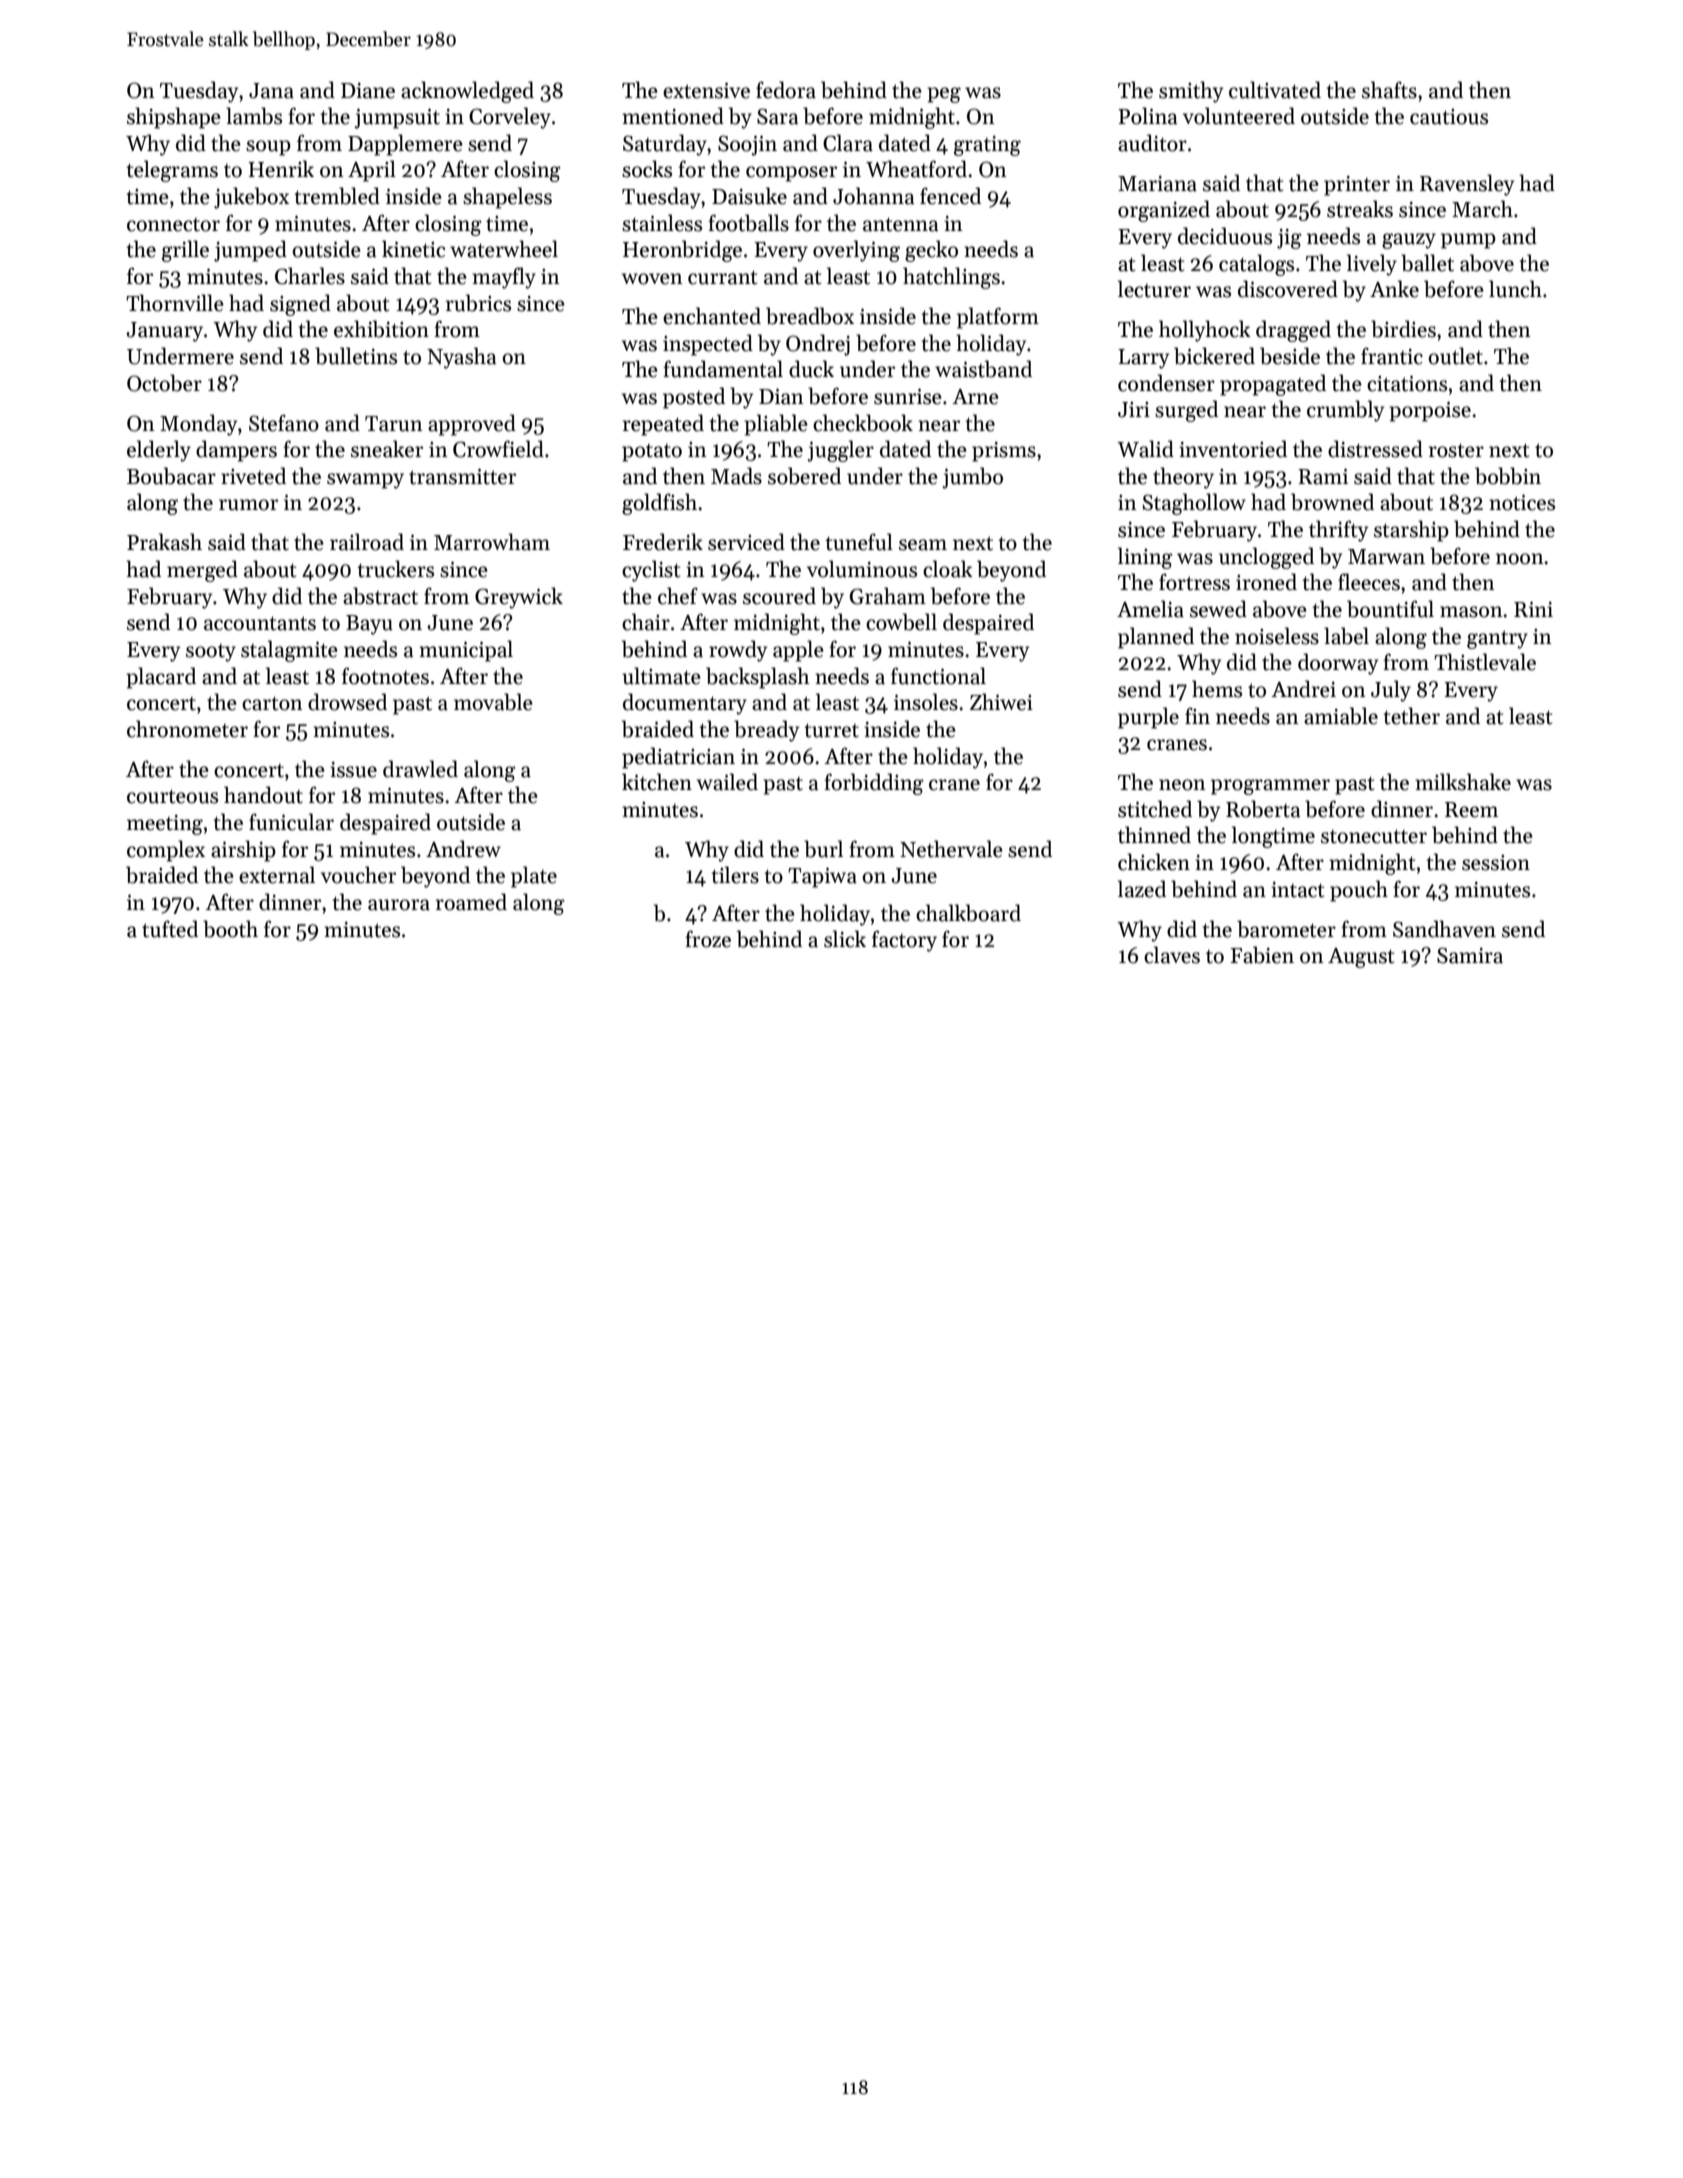  What do you see at coordinates (779, 596) in the screenshot?
I see `scoured` at bounding box center [779, 596].
